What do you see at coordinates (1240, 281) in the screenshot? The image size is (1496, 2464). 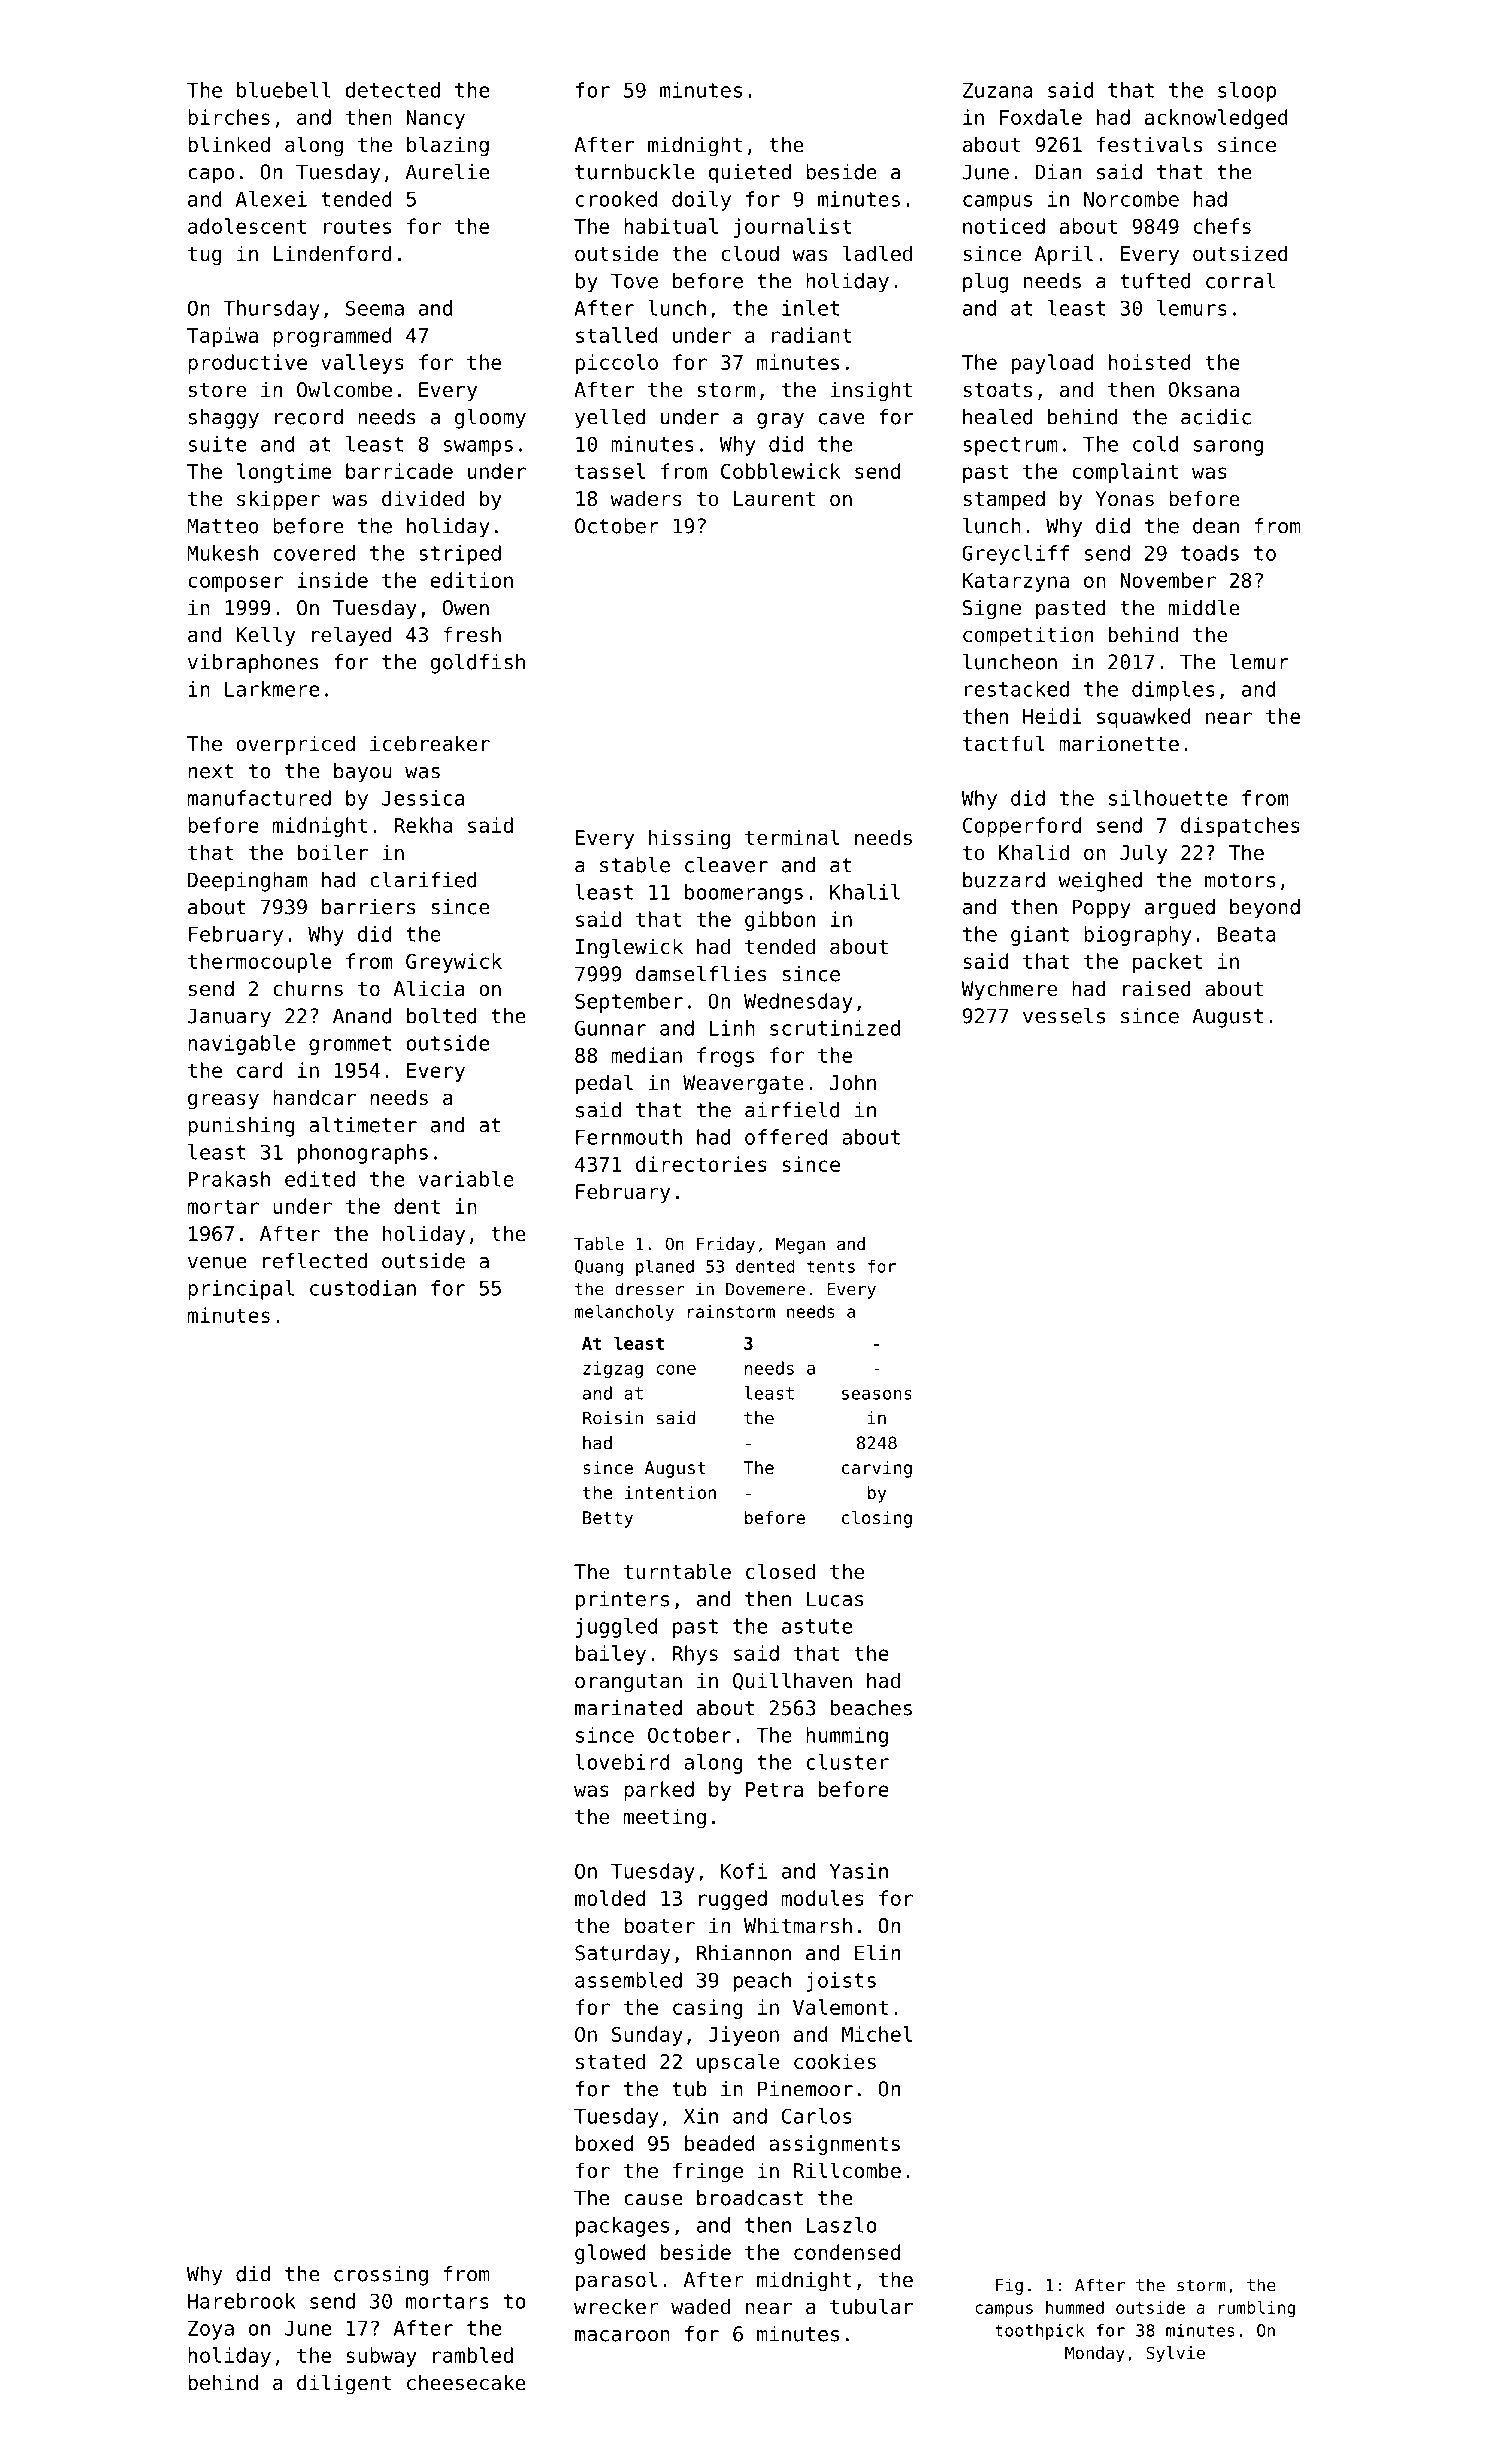 I see `corral` at bounding box center [1240, 281].
